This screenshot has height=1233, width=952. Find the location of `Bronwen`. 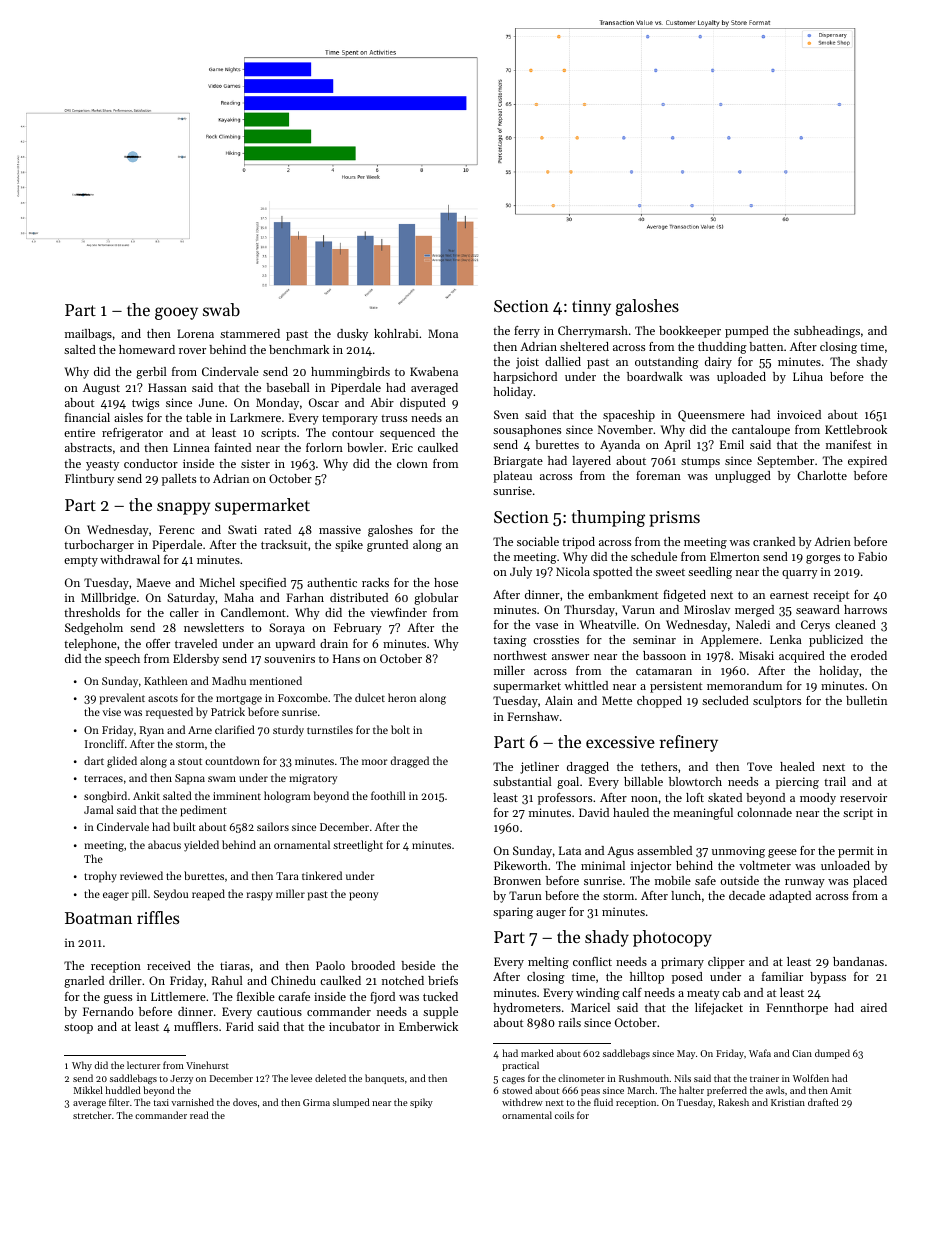

Bronwen is located at coordinates (517, 880).
